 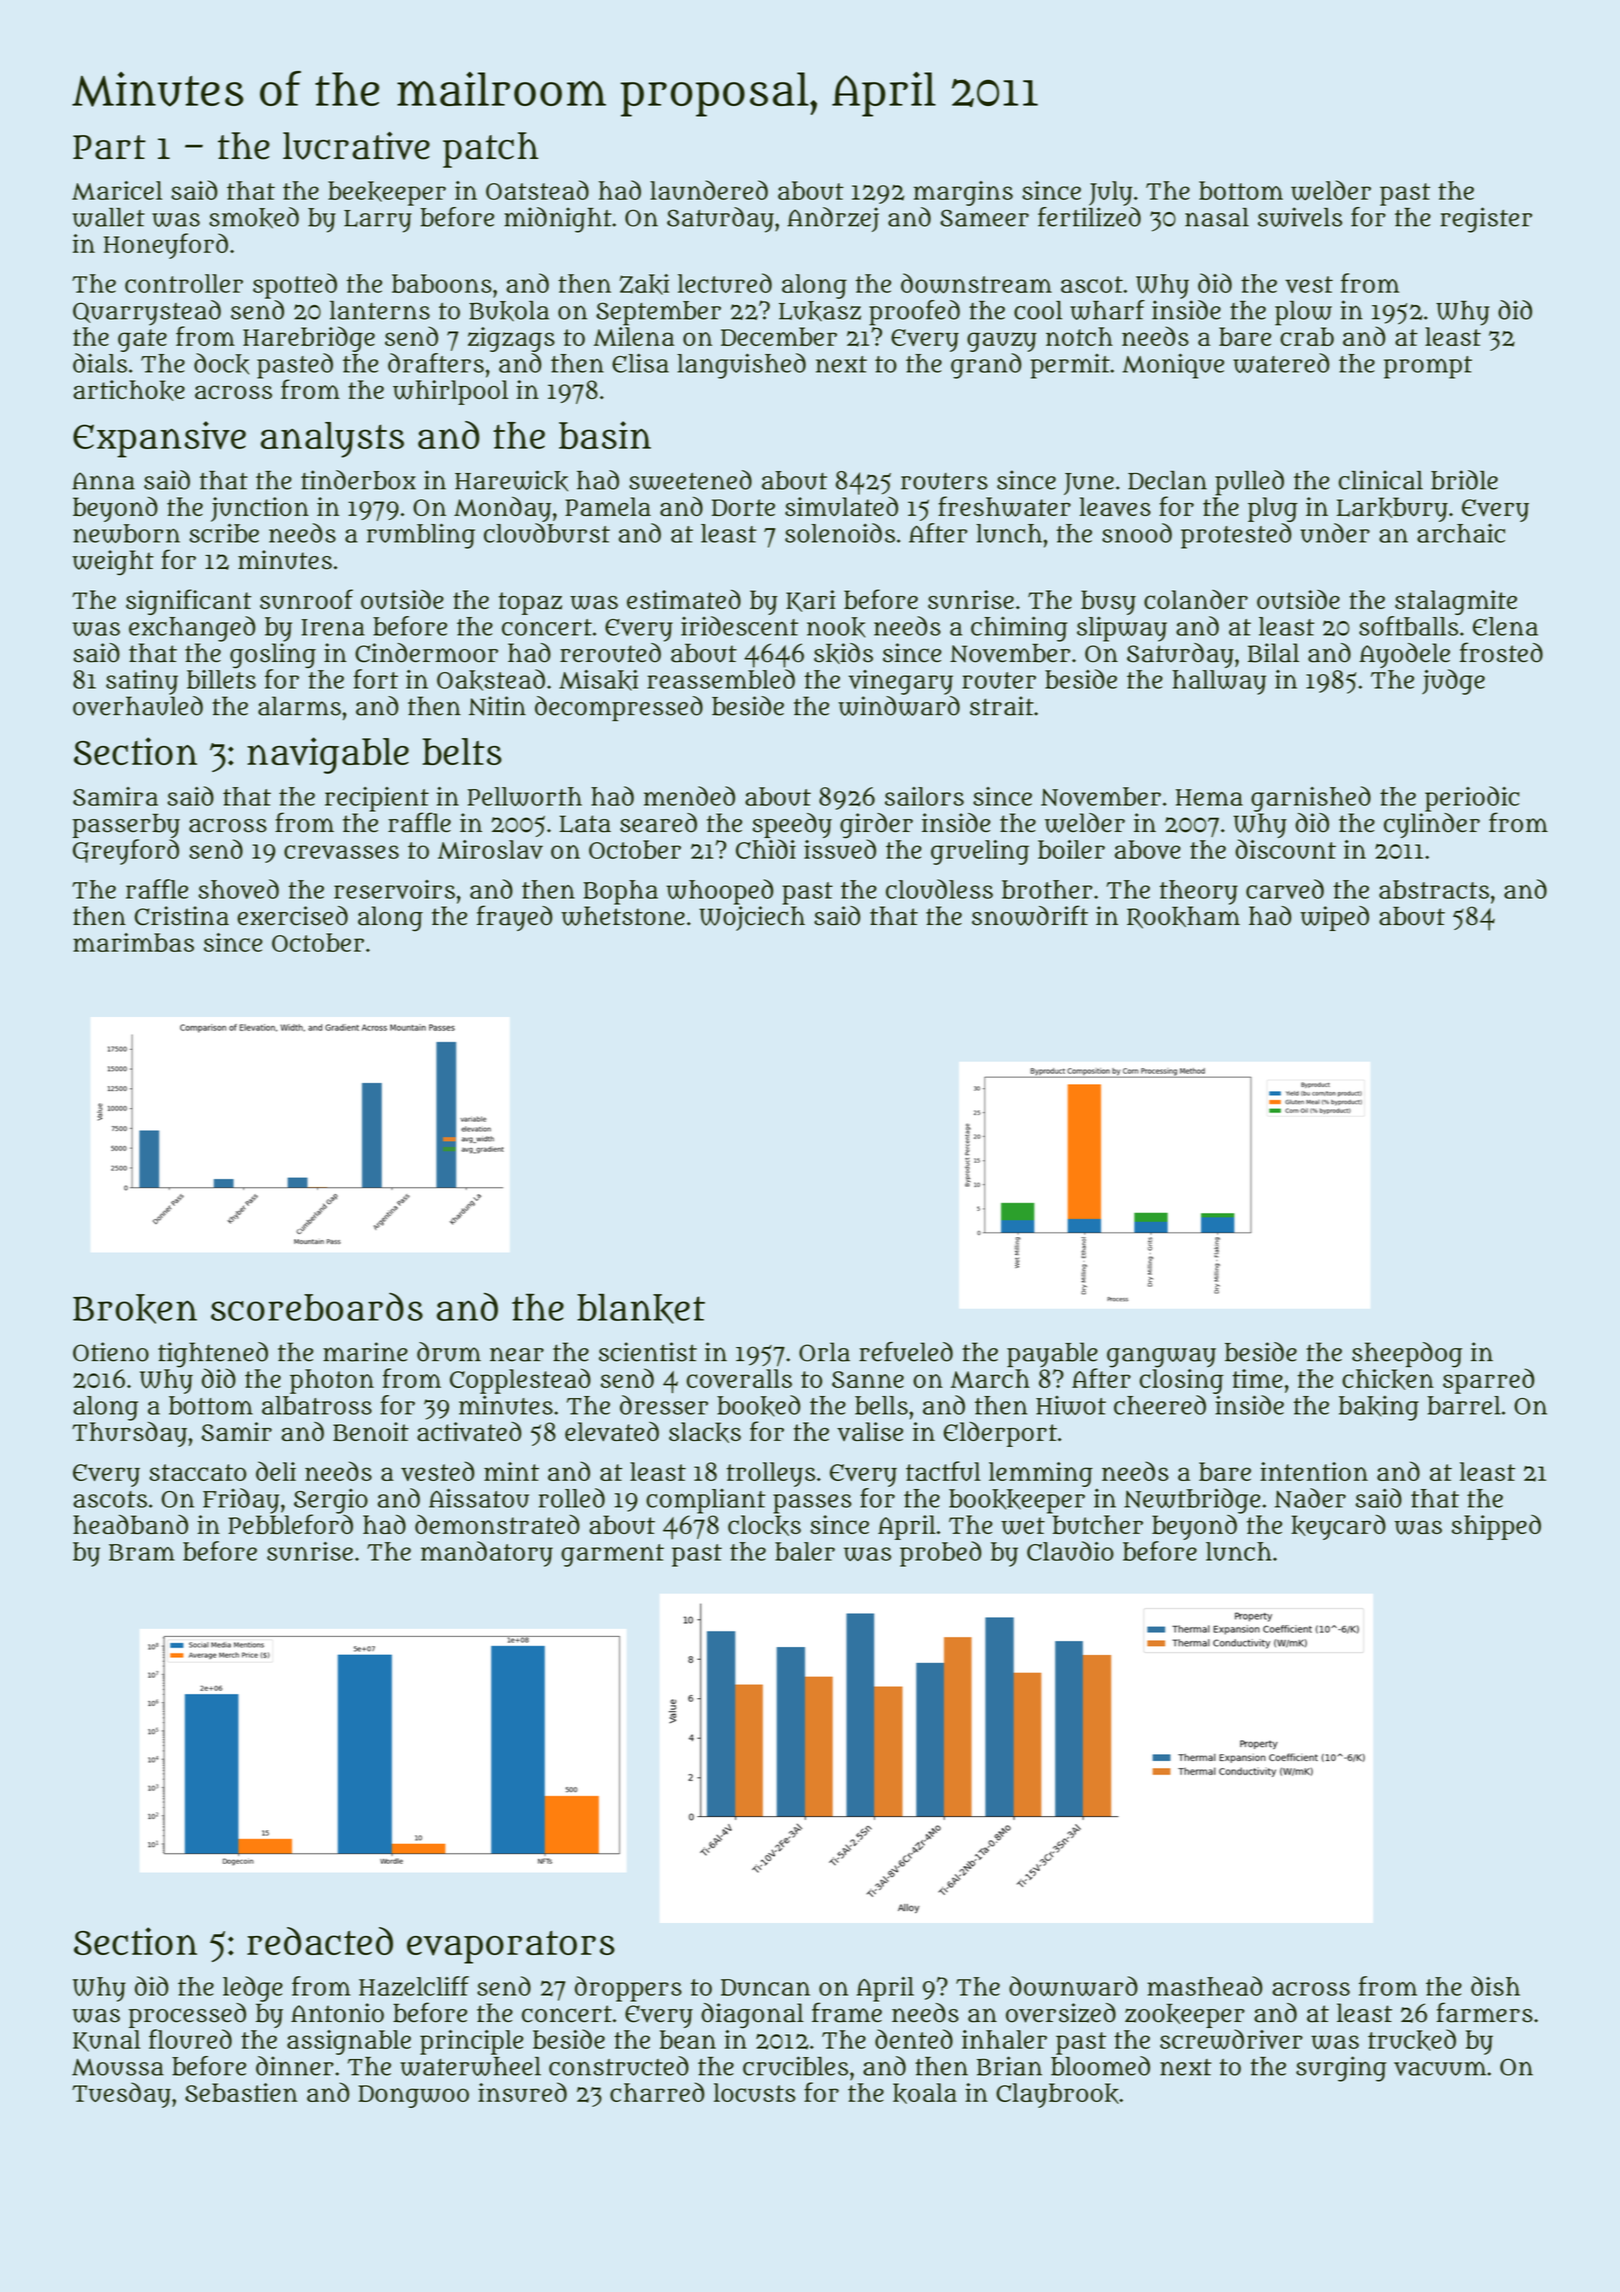 I want to click on garnished, so click(x=1311, y=799).
